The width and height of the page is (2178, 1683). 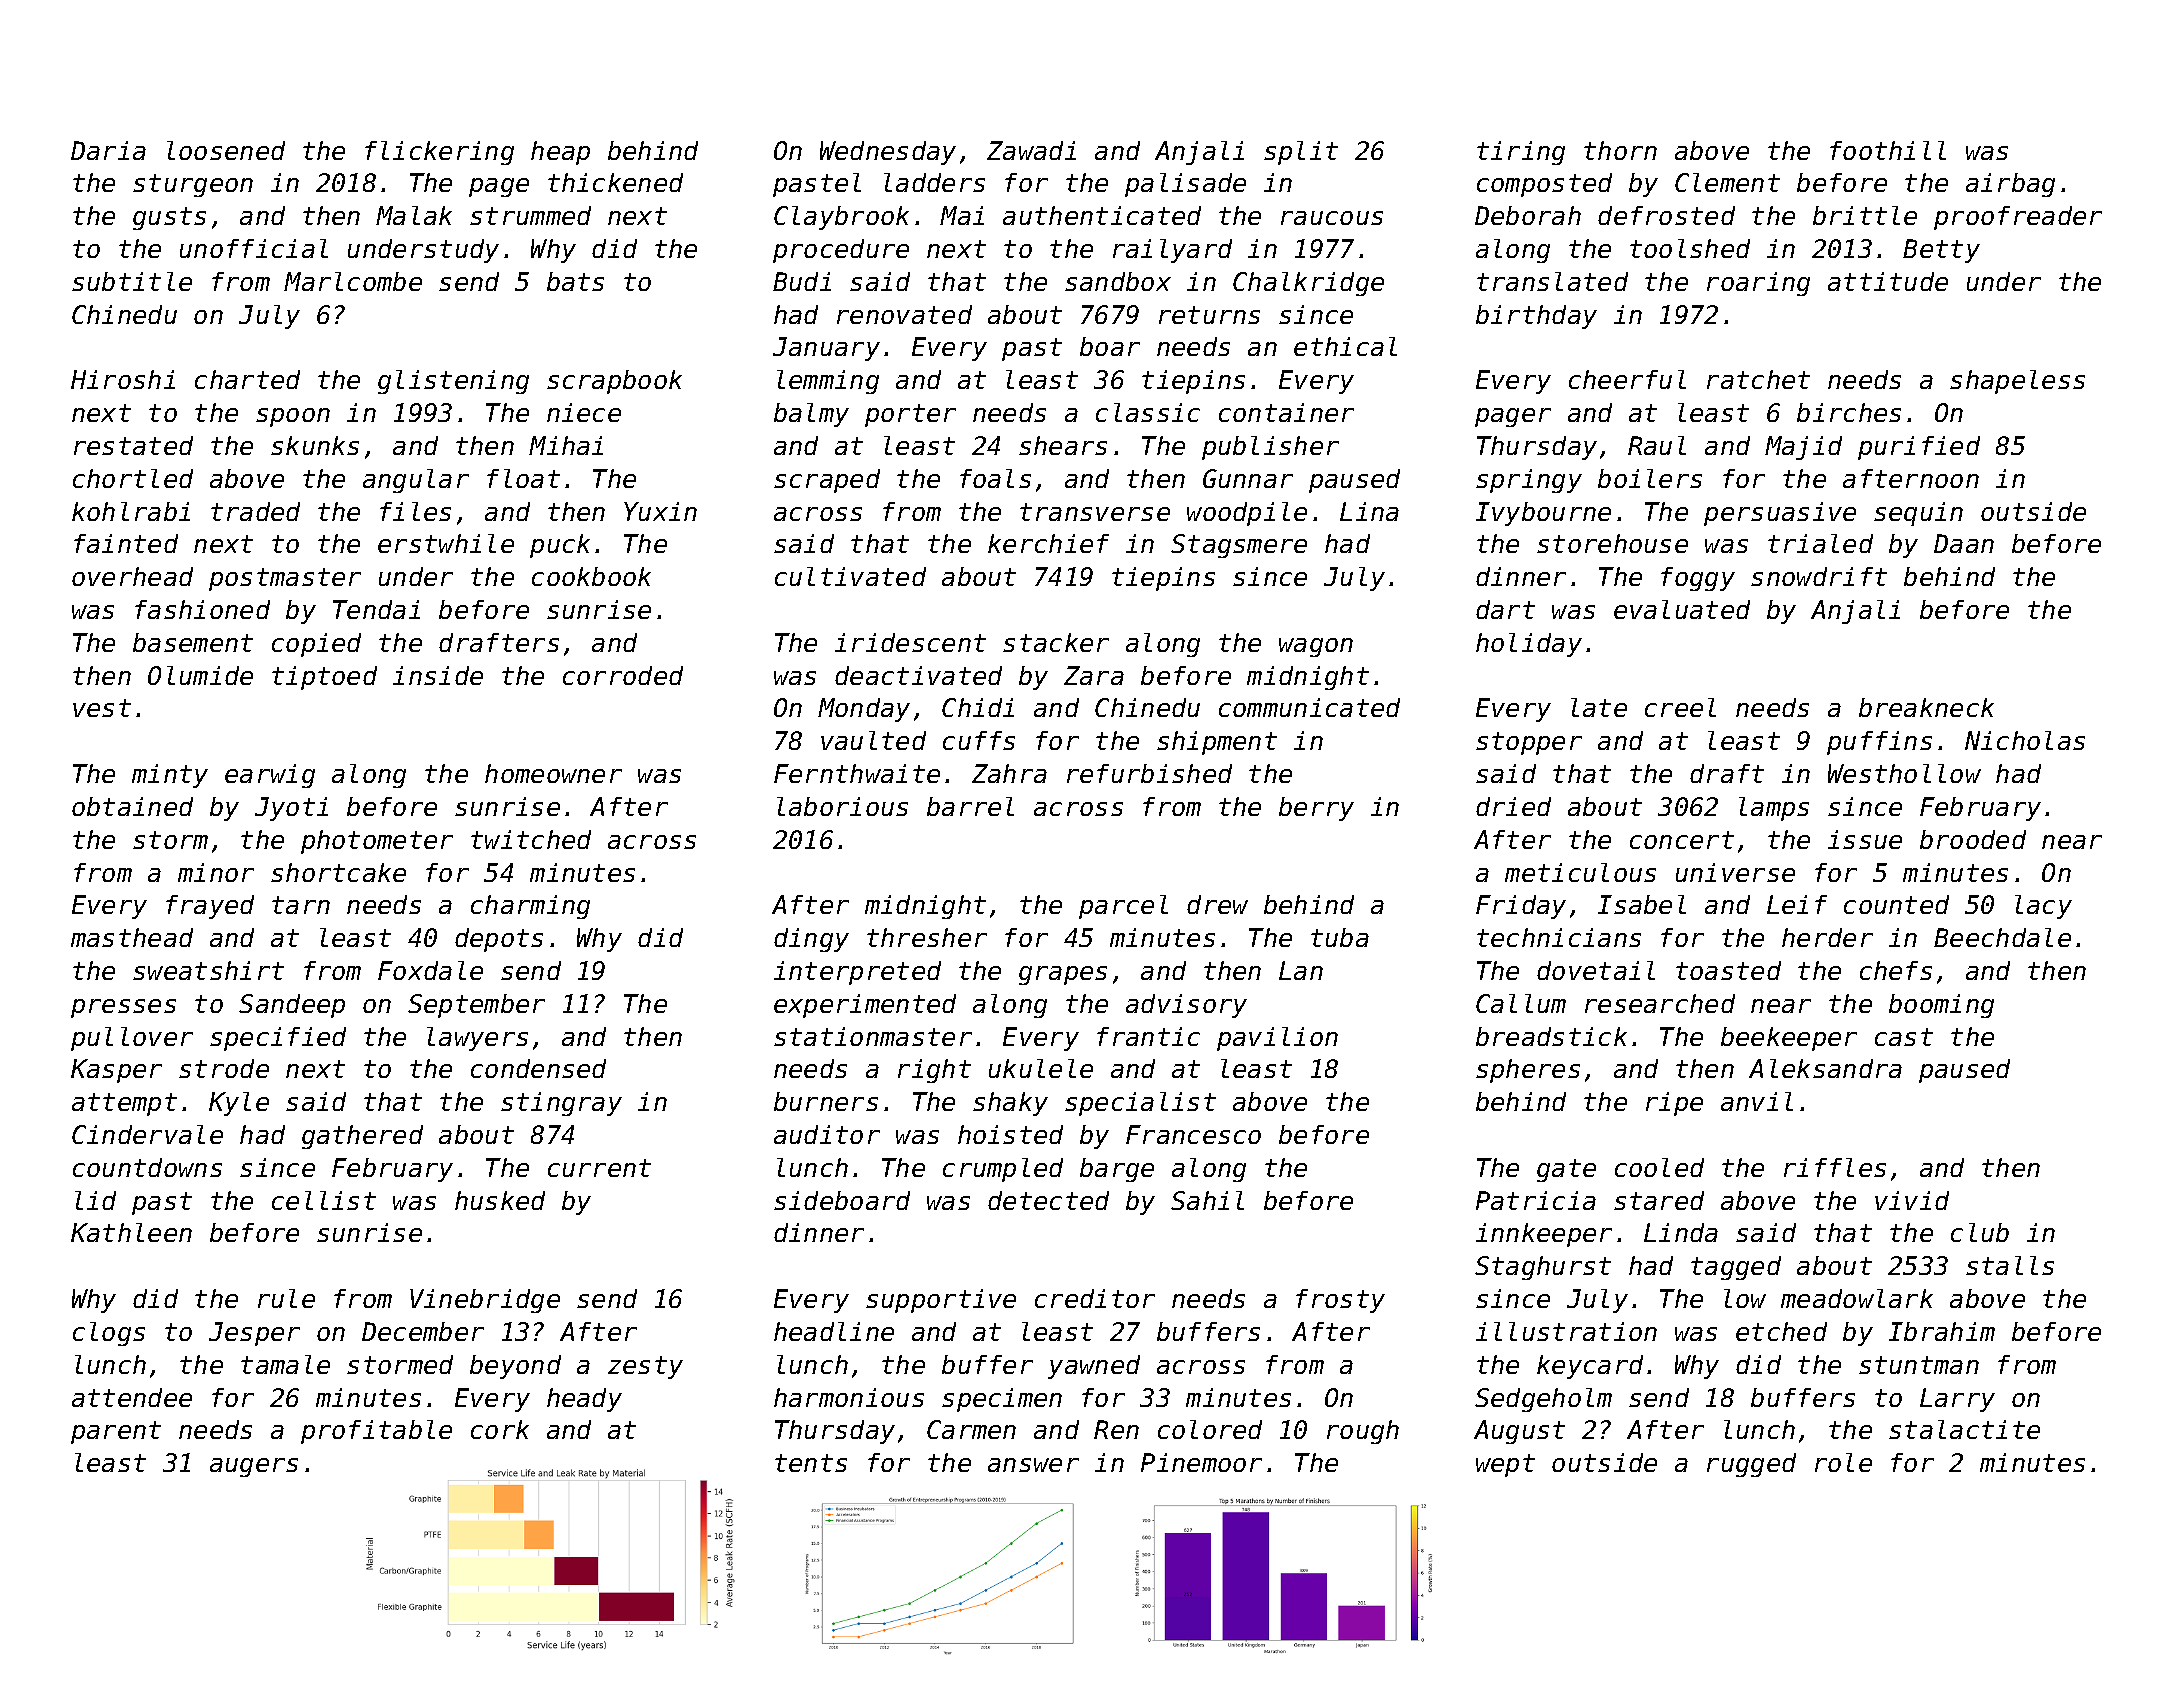 I want to click on Sahil, so click(x=1207, y=1200).
